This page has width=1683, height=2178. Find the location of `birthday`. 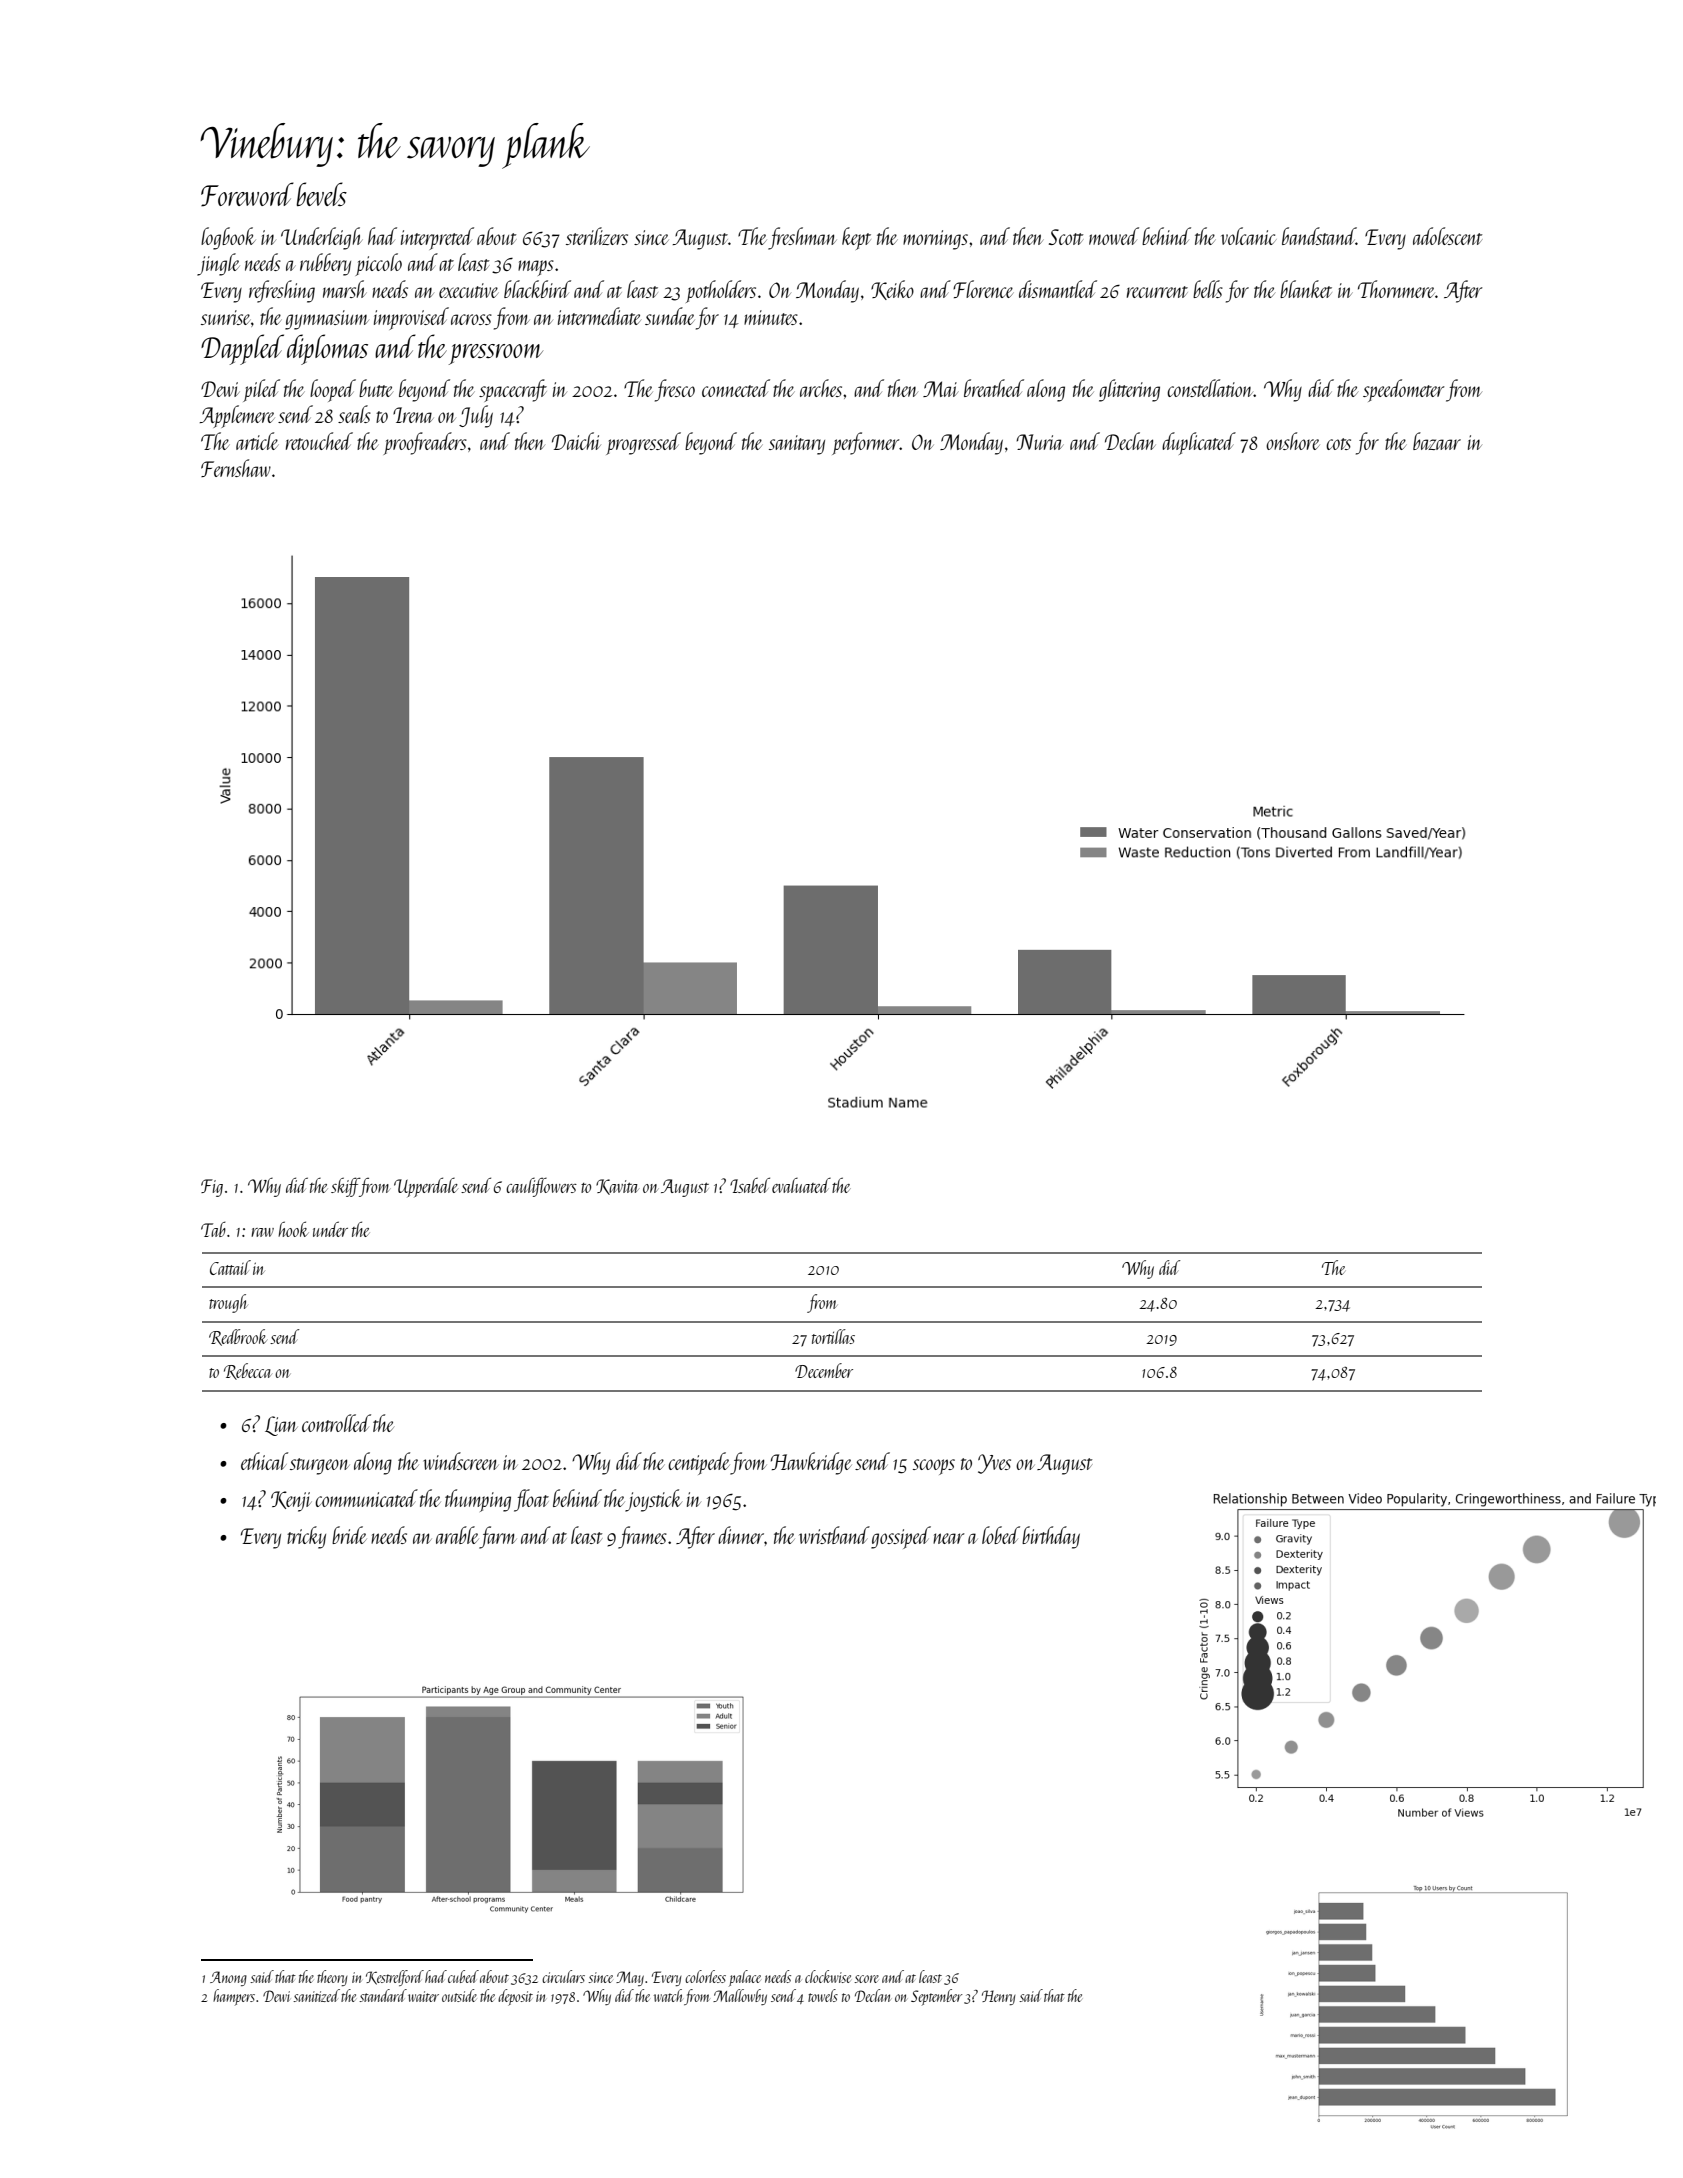

birthday is located at coordinates (1051, 1537).
